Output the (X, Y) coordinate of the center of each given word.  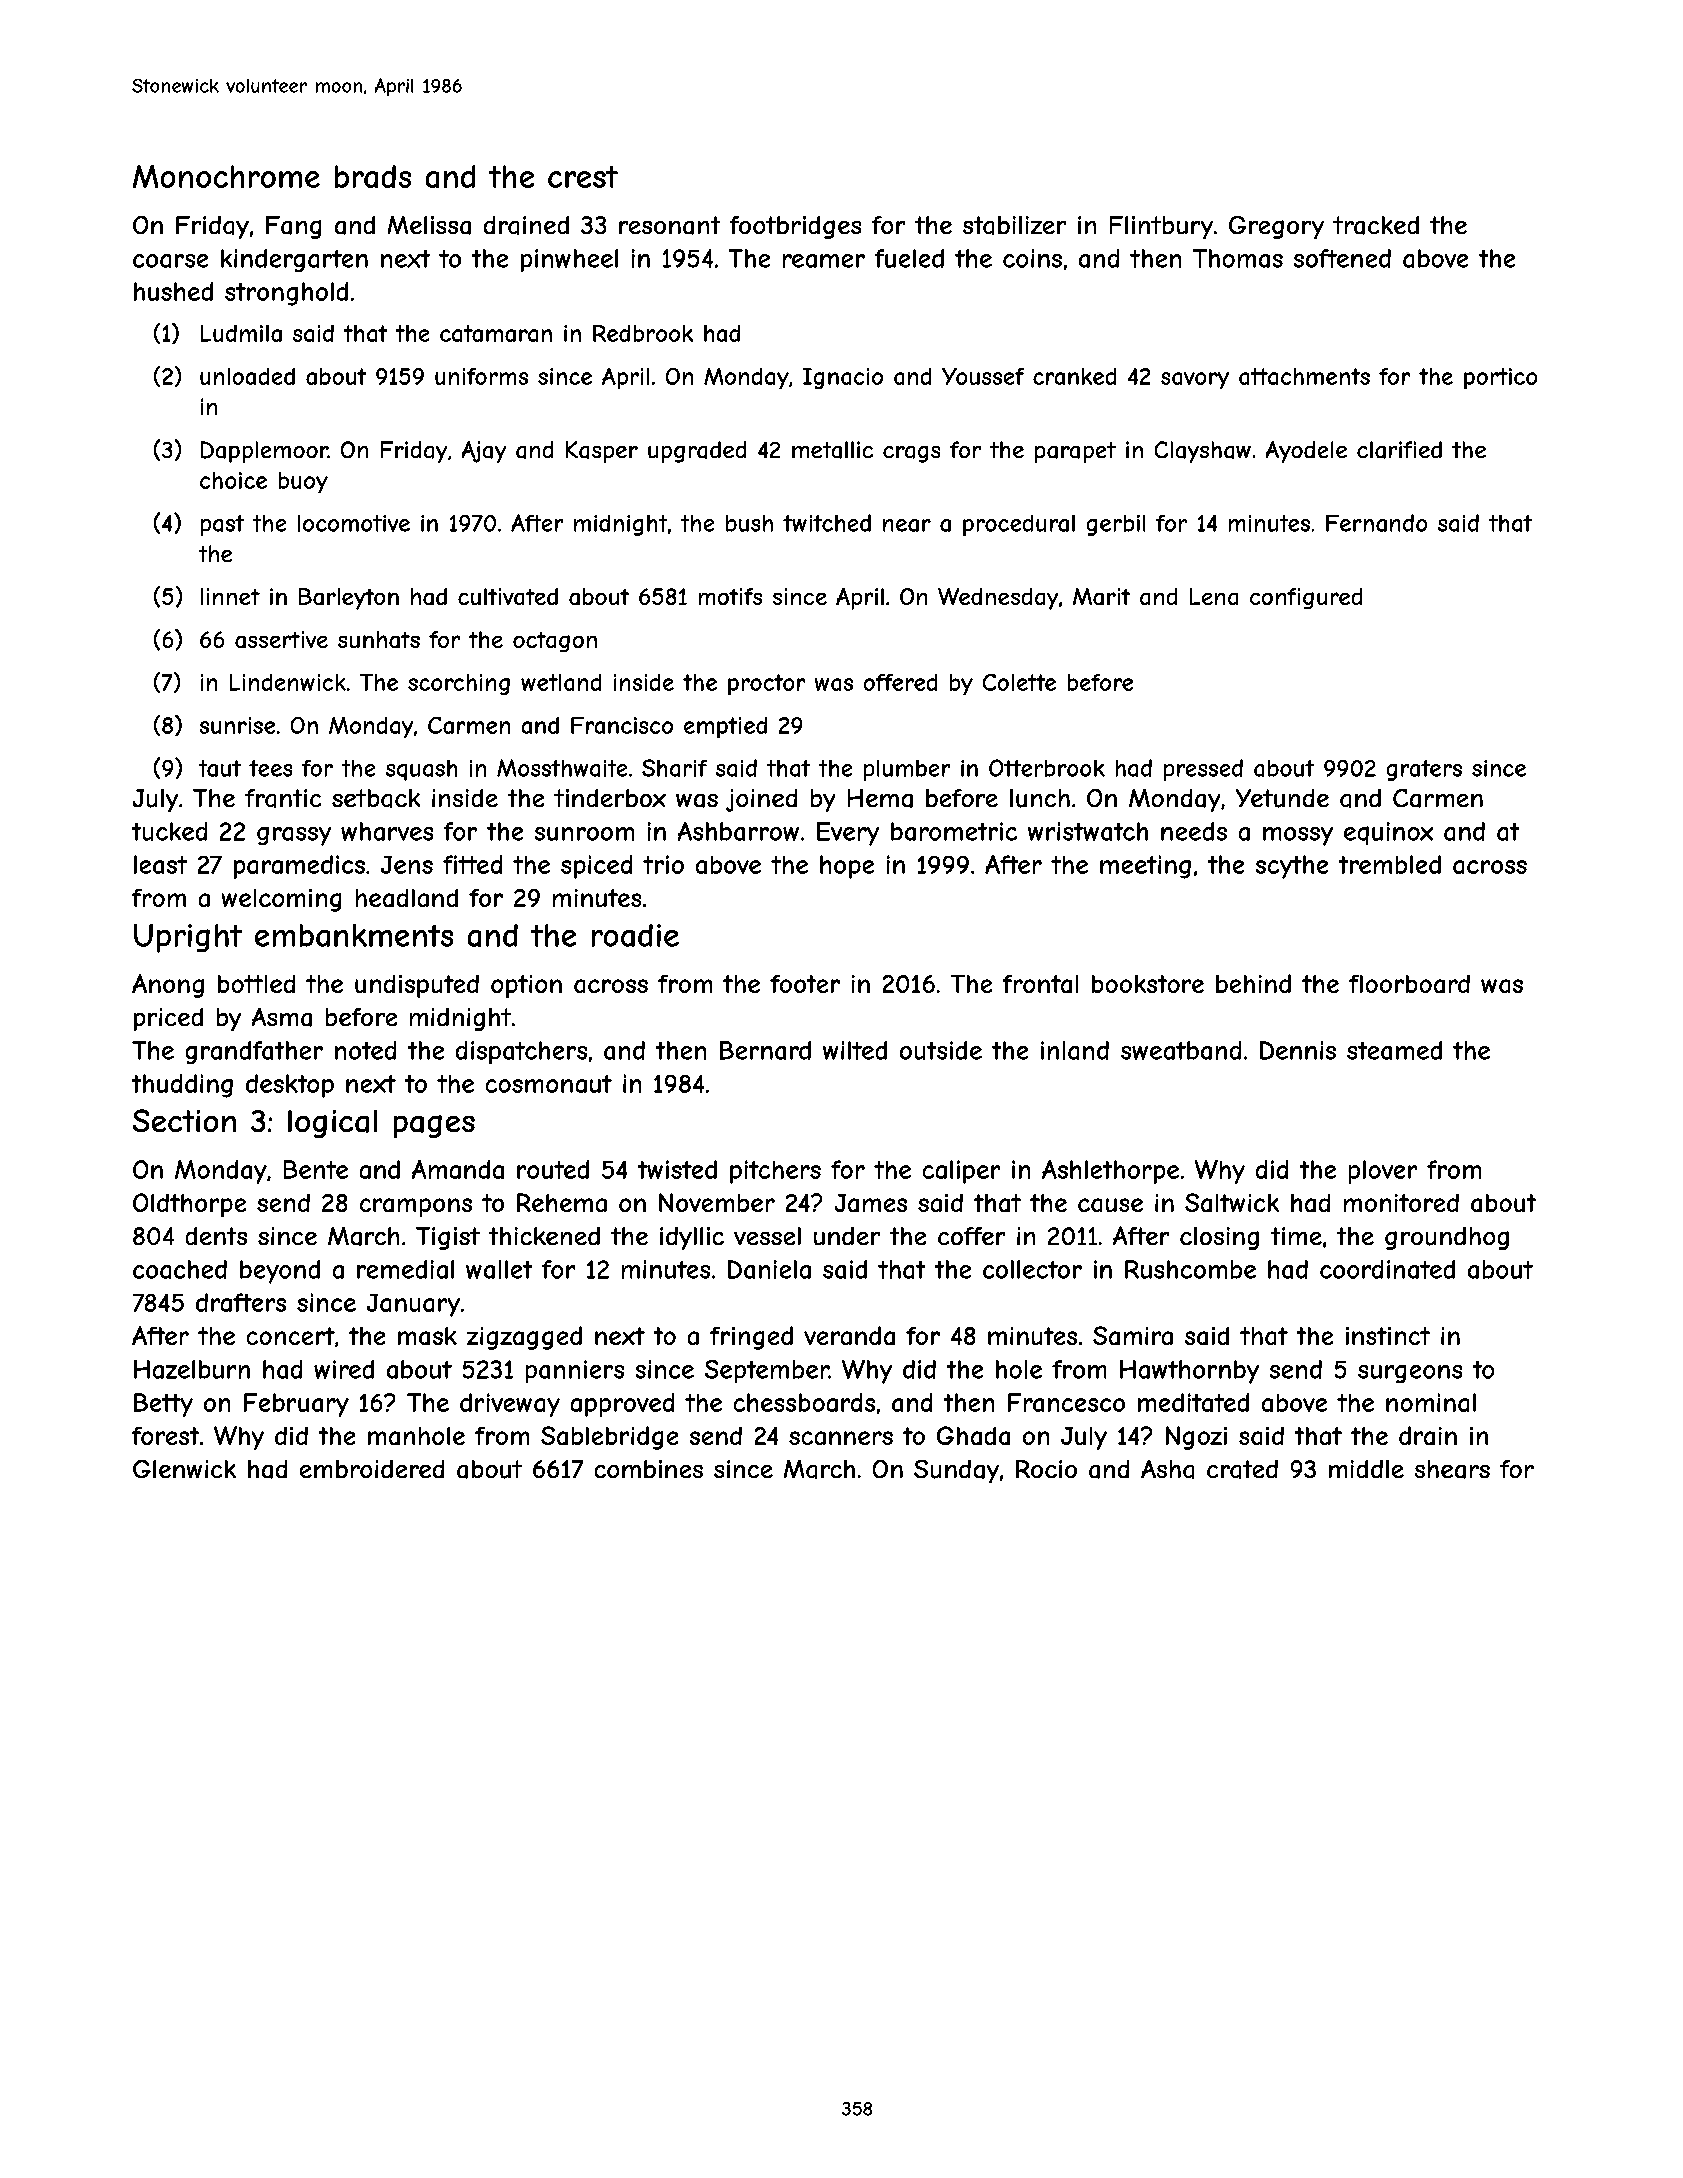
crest (583, 177)
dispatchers (521, 1052)
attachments (1304, 376)
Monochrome (226, 176)
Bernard (765, 1050)
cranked (1074, 376)
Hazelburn (192, 1369)
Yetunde (1282, 798)
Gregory (1276, 227)
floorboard (1409, 984)
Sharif (674, 768)
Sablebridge (609, 1438)
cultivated (508, 596)
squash (421, 770)
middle (1366, 1469)
